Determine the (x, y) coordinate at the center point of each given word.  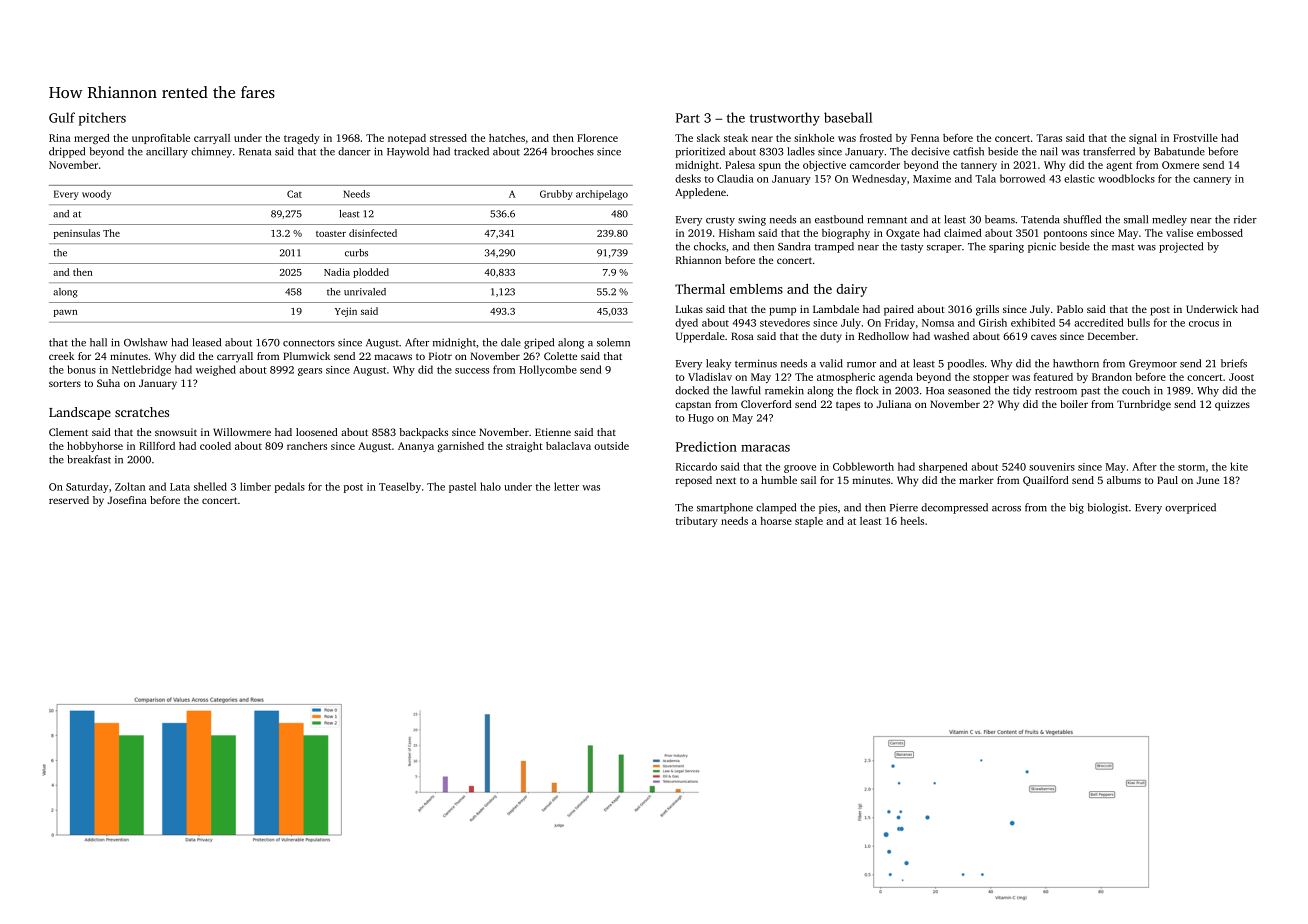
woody (96, 195)
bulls (1139, 322)
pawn (65, 313)
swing (752, 220)
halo (490, 486)
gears (310, 372)
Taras (1049, 138)
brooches (572, 151)
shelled (210, 486)
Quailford (1046, 481)
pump (782, 311)
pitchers (102, 119)
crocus (1204, 324)
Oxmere (1180, 165)
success (472, 371)
